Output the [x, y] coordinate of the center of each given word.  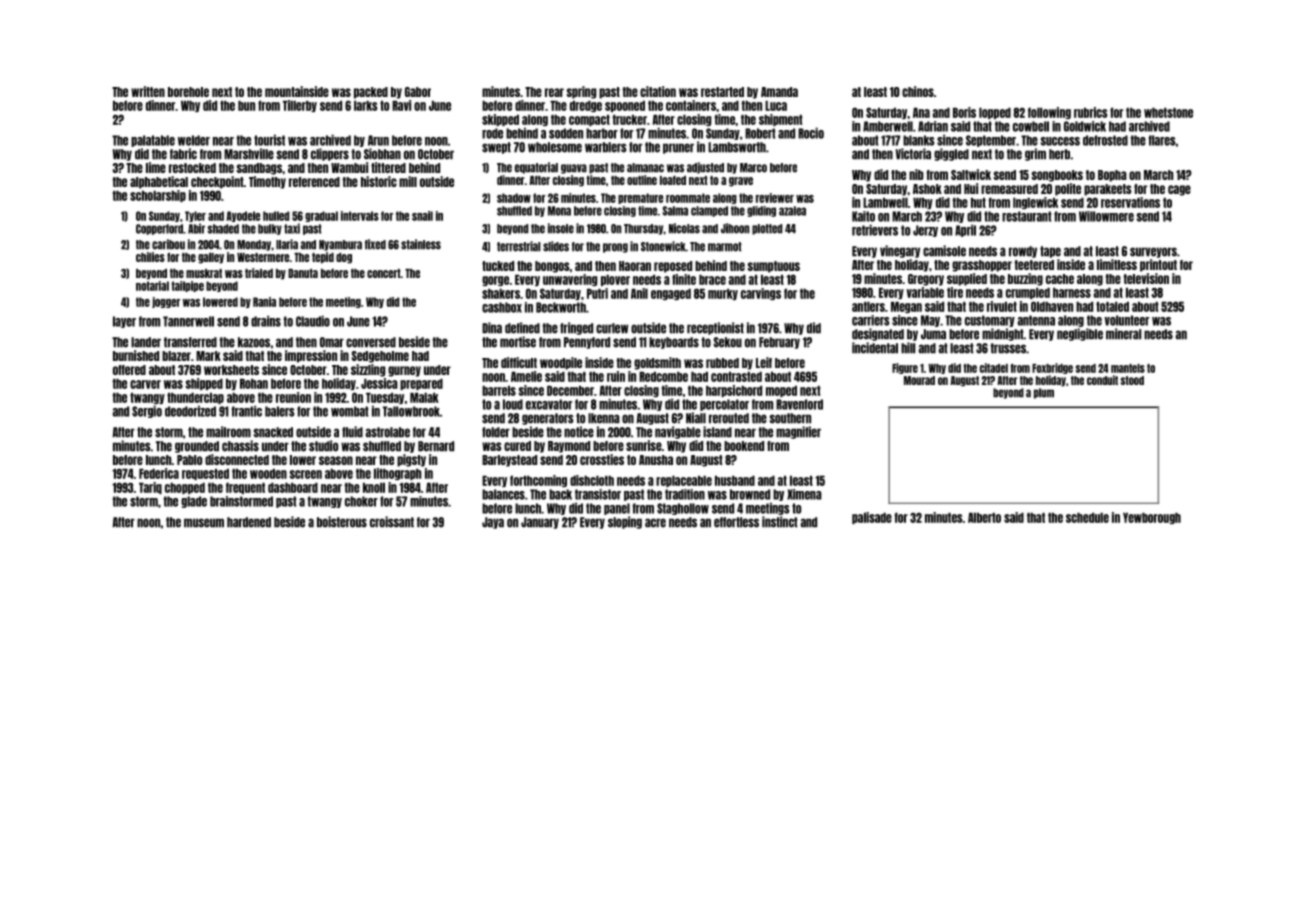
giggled [951, 154]
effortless [736, 522]
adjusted [705, 168]
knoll [374, 487]
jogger [166, 302]
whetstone [1168, 112]
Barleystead [509, 461]
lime [156, 167]
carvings [761, 294]
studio [323, 446]
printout [1158, 265]
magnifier [798, 432]
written [148, 91]
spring [581, 92]
